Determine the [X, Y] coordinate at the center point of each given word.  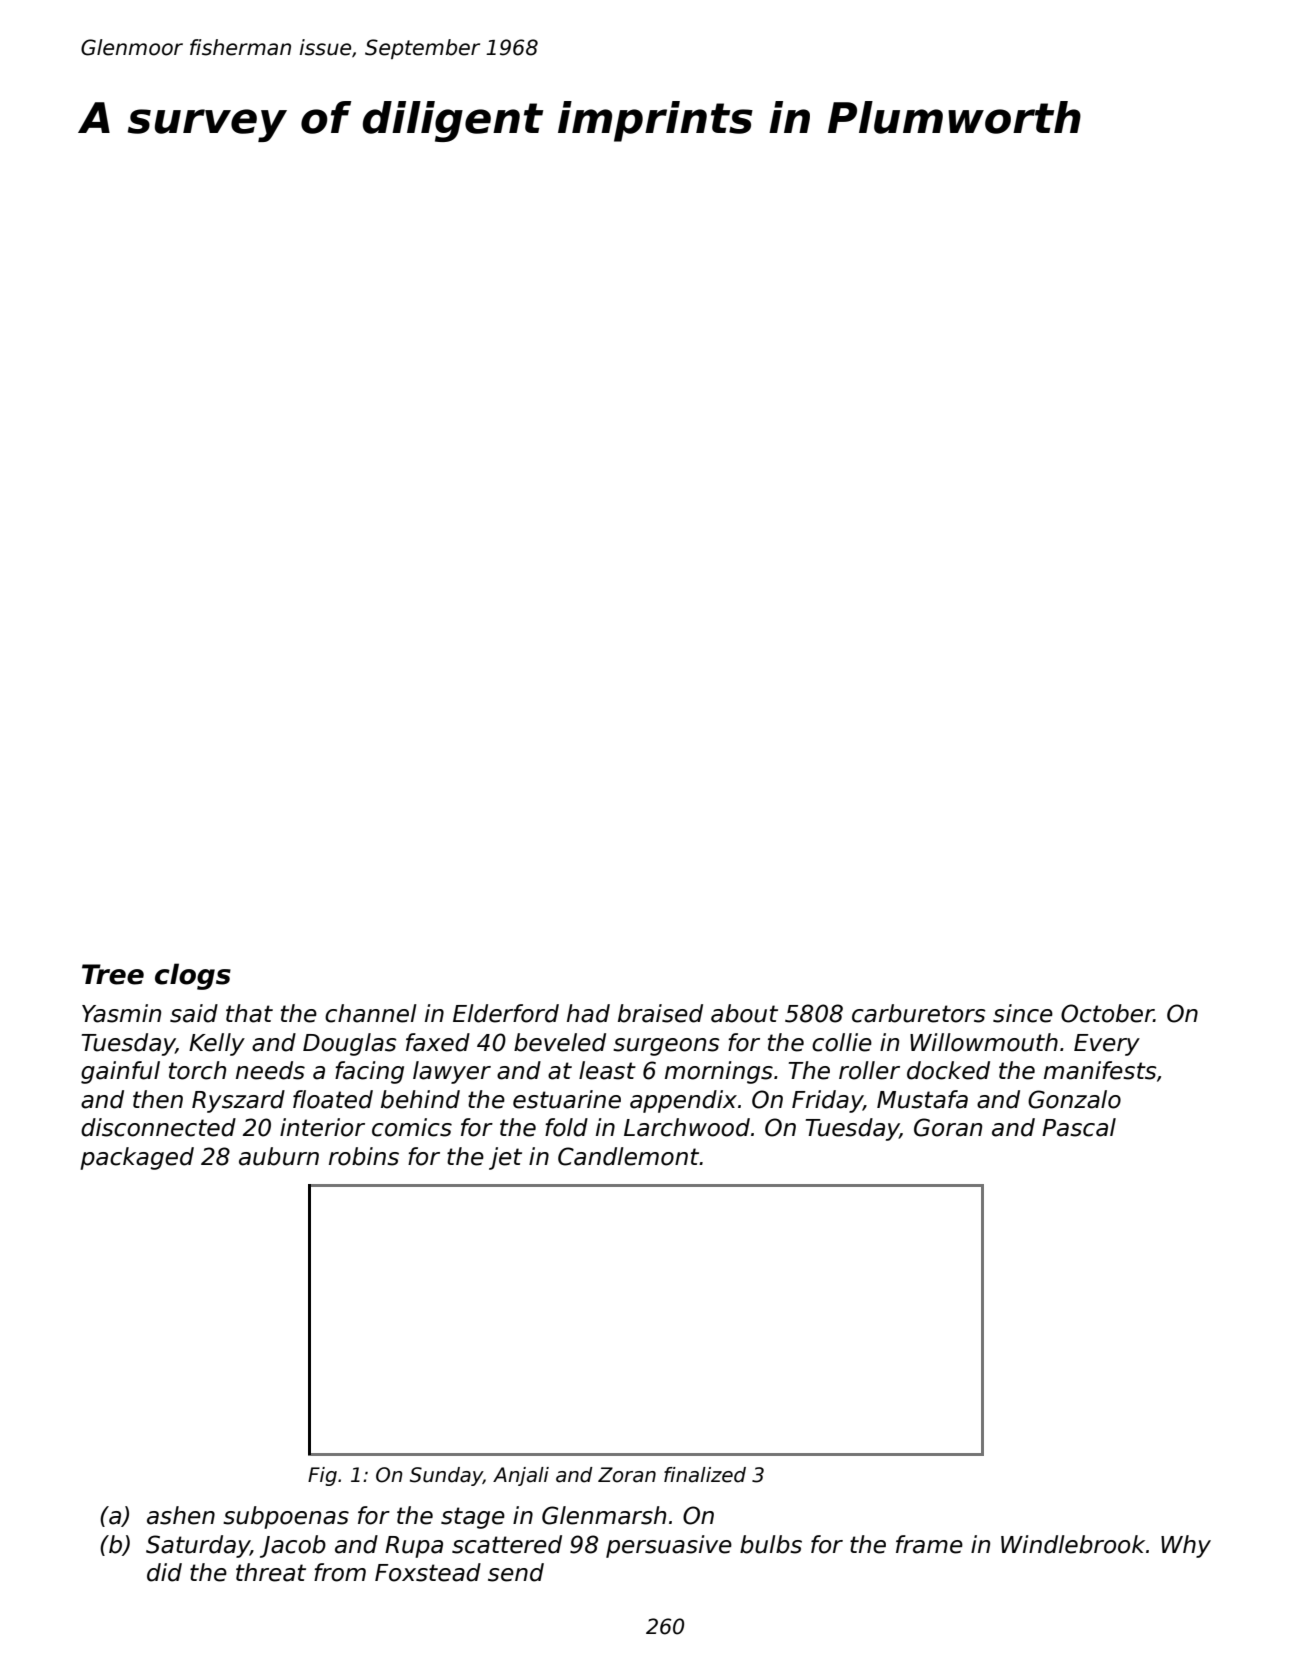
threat [271, 1572]
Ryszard [238, 1101]
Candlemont [629, 1156]
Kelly [217, 1044]
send [516, 1572]
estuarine [567, 1099]
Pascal [1079, 1127]
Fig [322, 1476]
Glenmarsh [604, 1515]
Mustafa [922, 1099]
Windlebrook [1073, 1544]
